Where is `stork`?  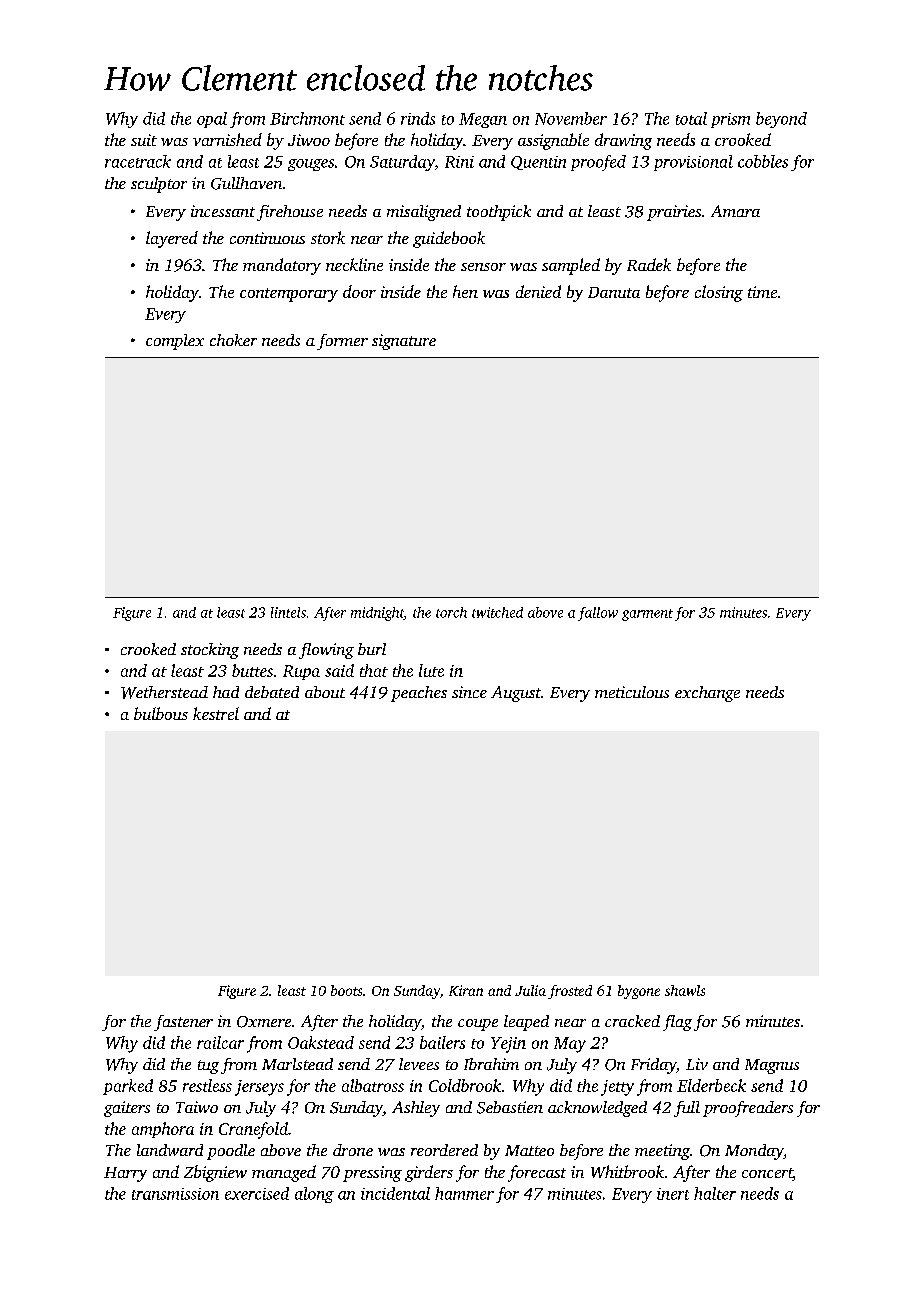
stork is located at coordinates (328, 237).
